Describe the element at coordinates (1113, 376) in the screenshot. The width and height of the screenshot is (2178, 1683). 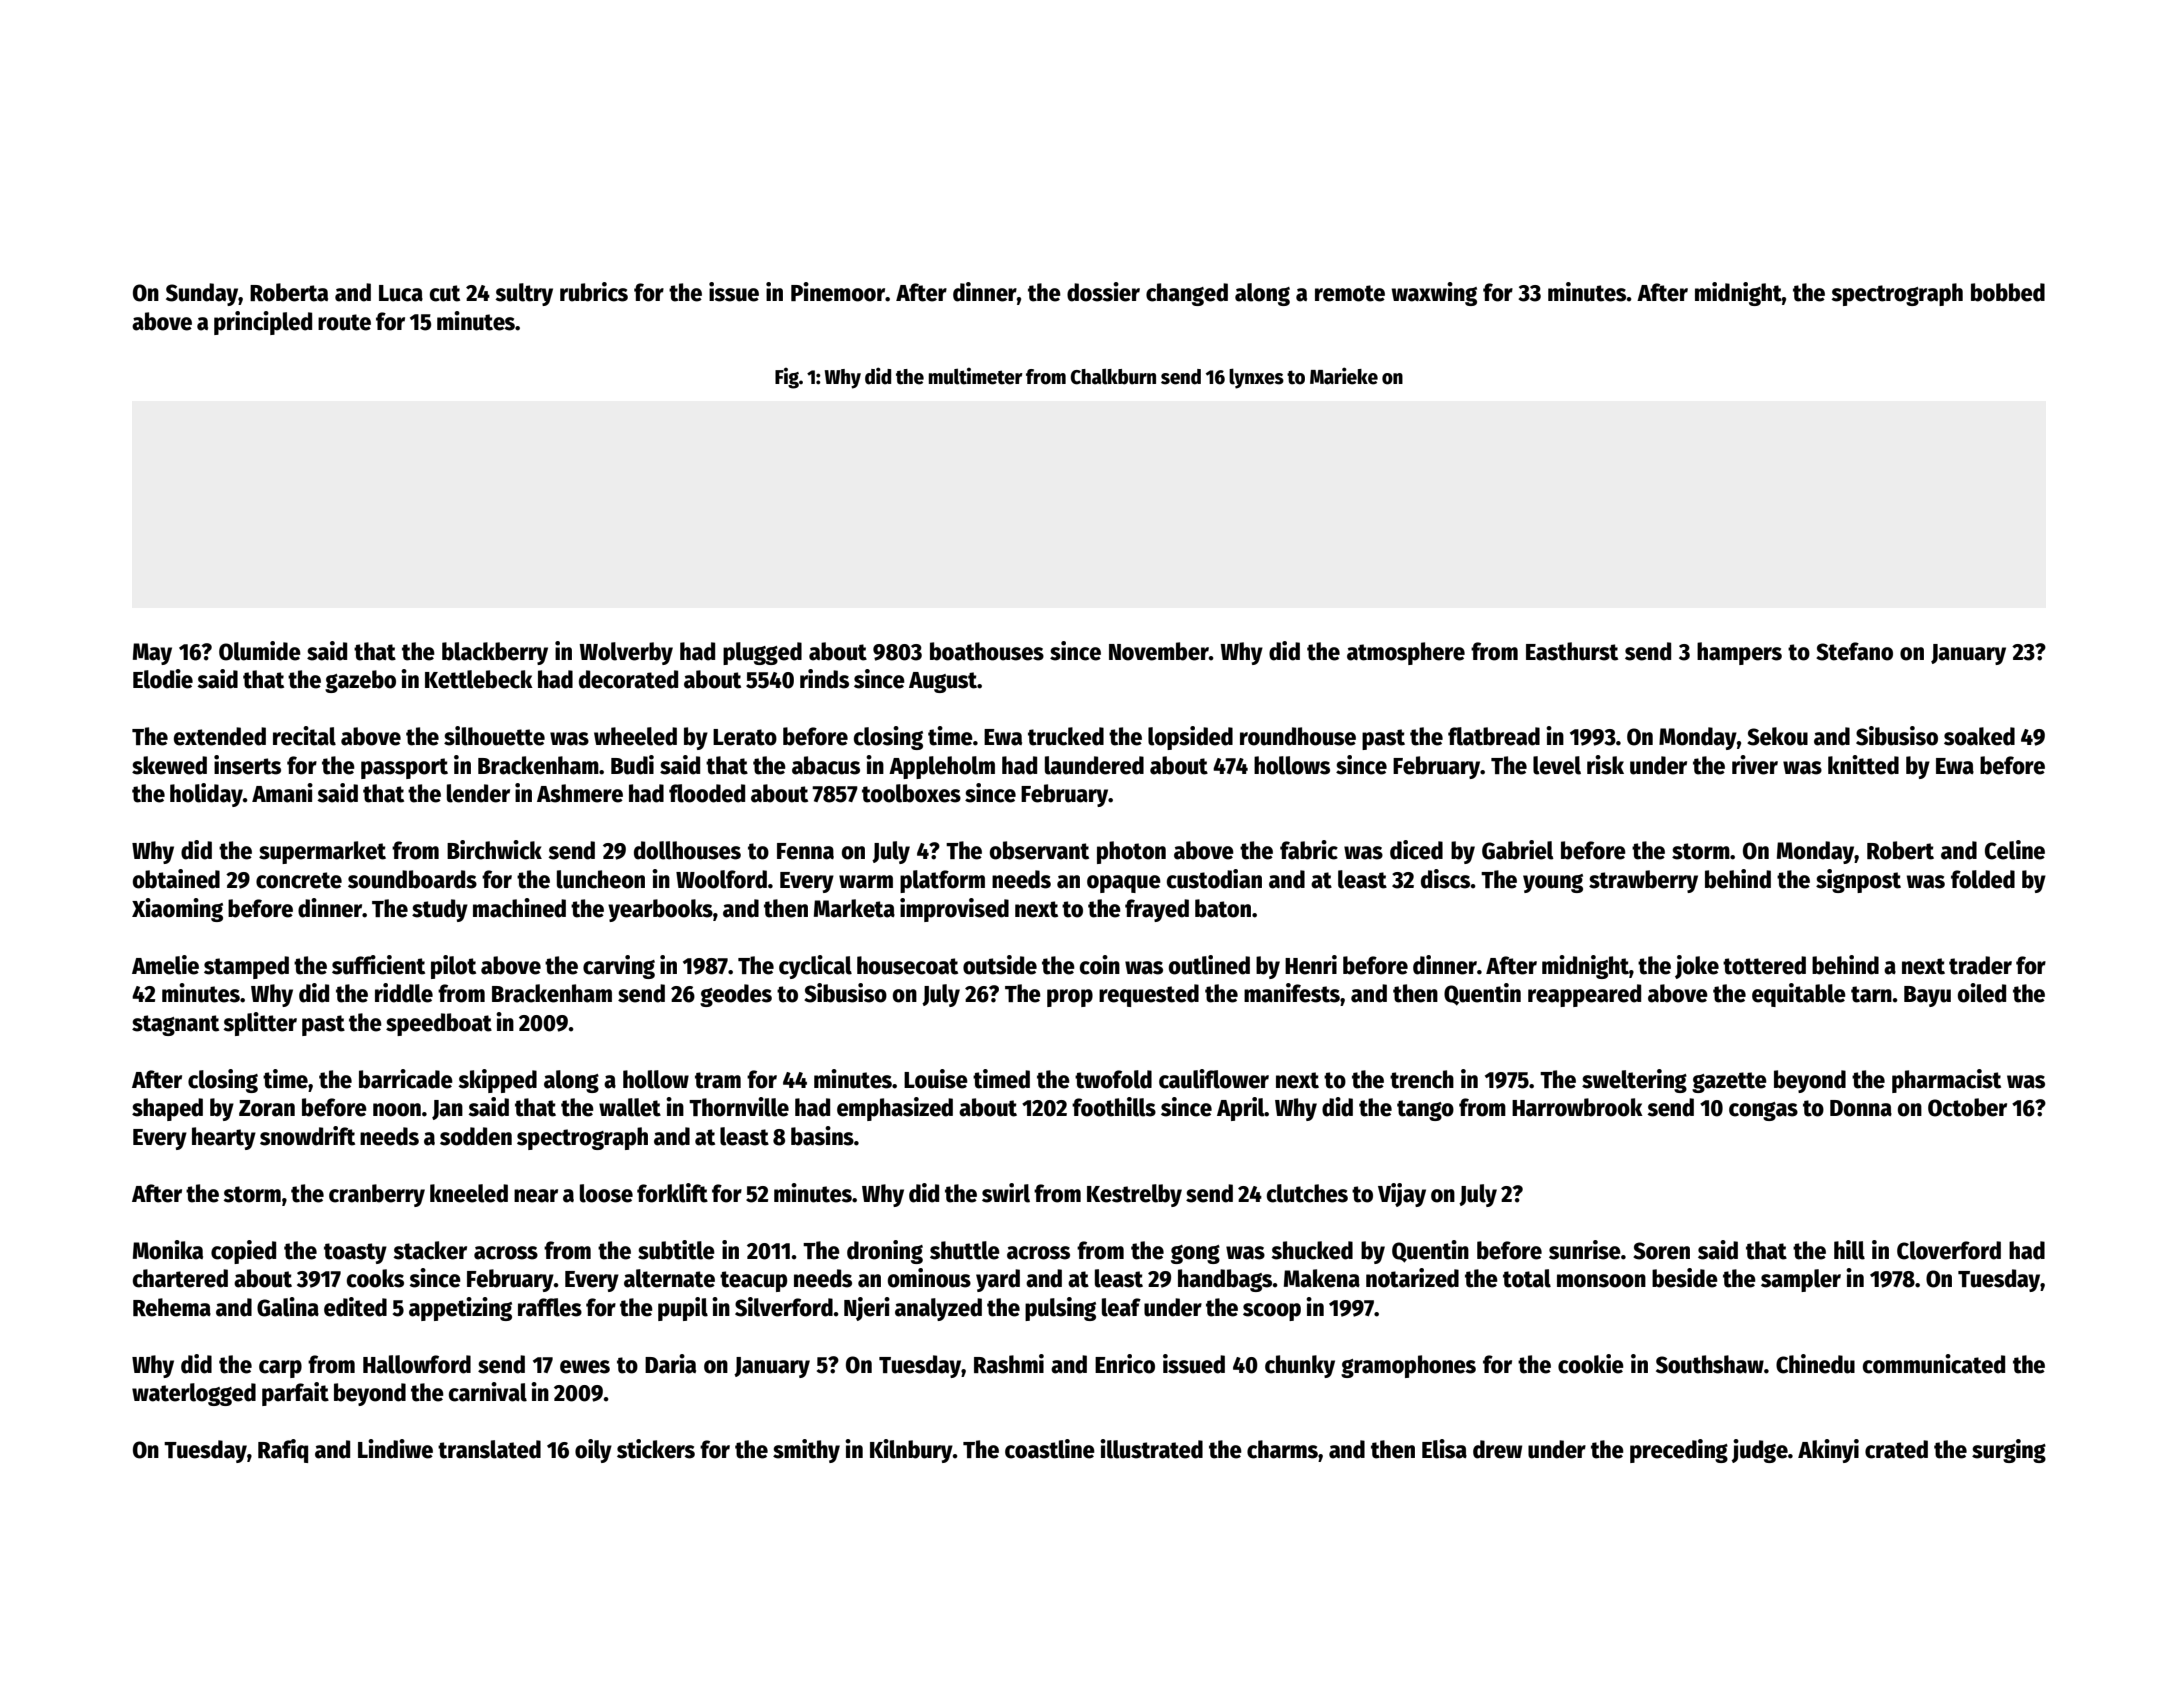
I see `Chalkburn` at that location.
